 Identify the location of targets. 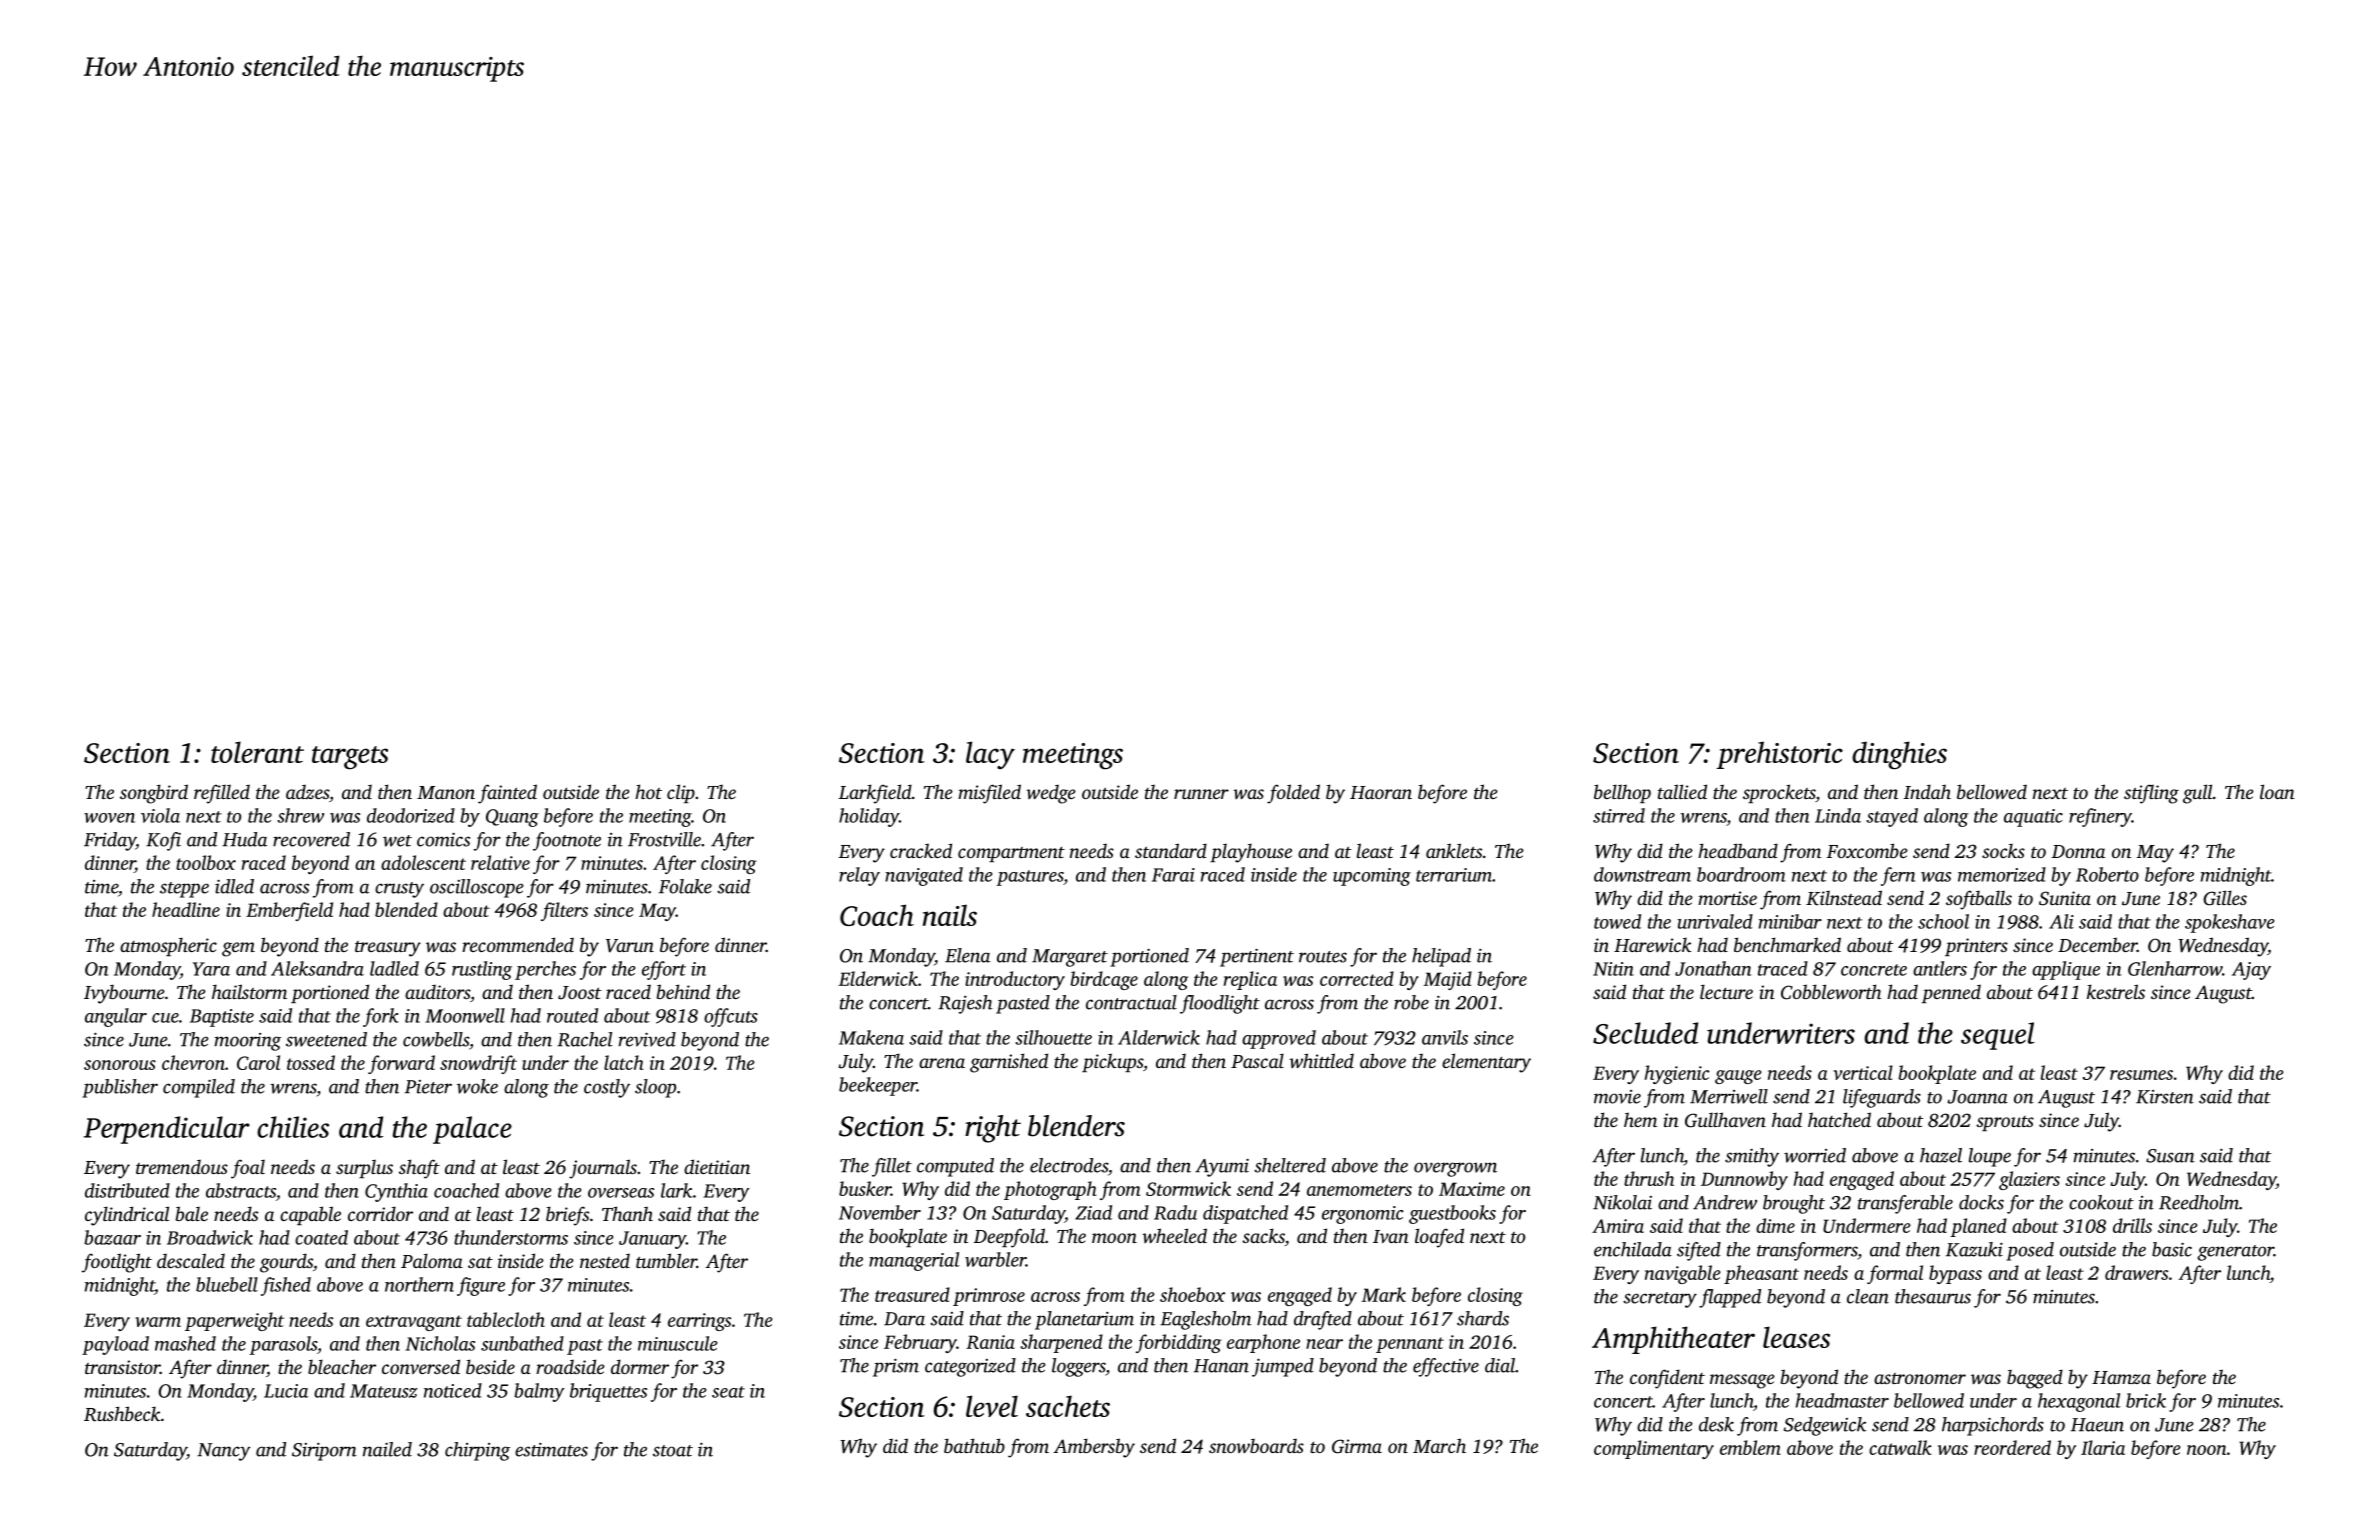
(350, 758).
